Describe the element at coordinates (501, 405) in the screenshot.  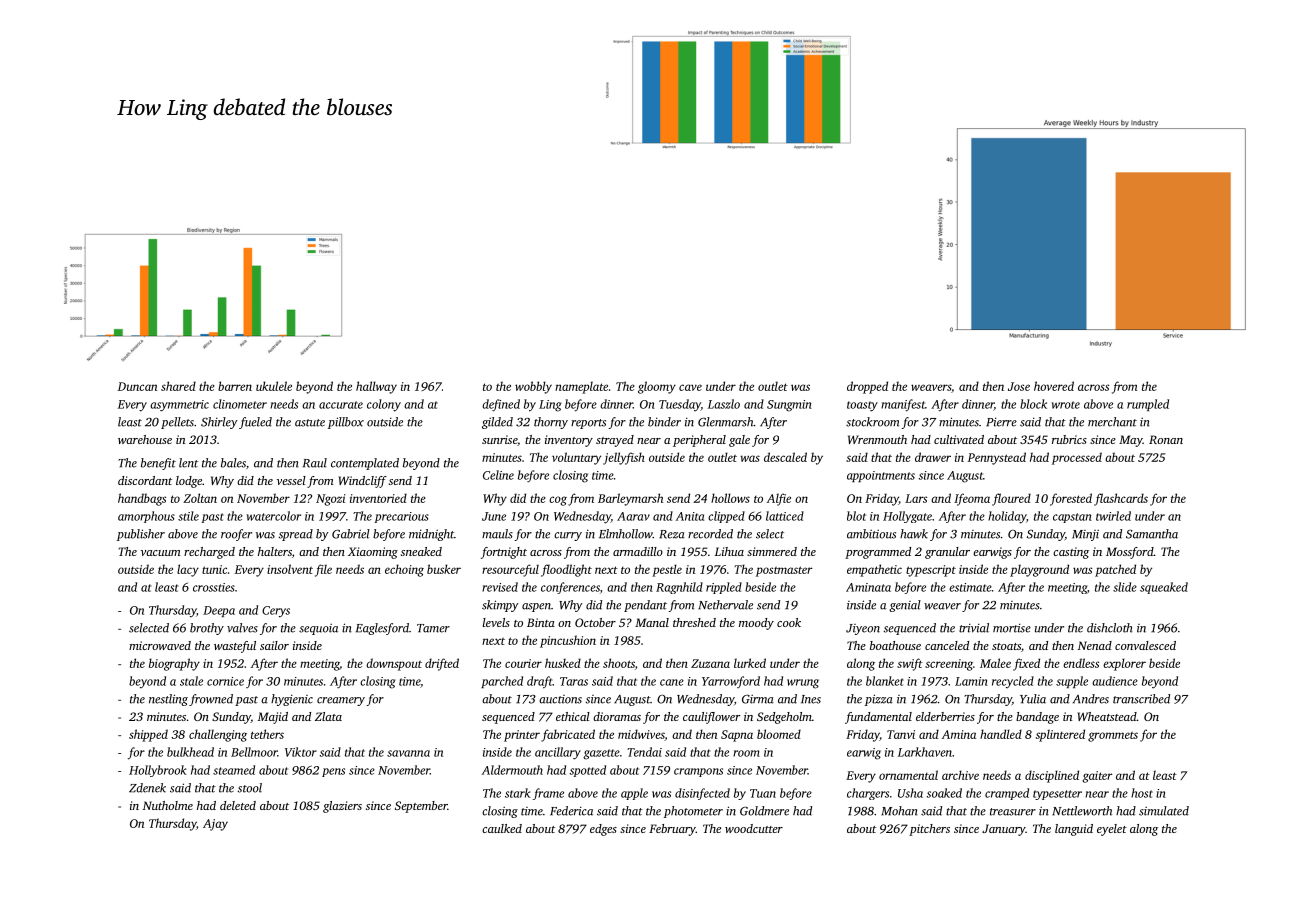
I see `defined` at that location.
